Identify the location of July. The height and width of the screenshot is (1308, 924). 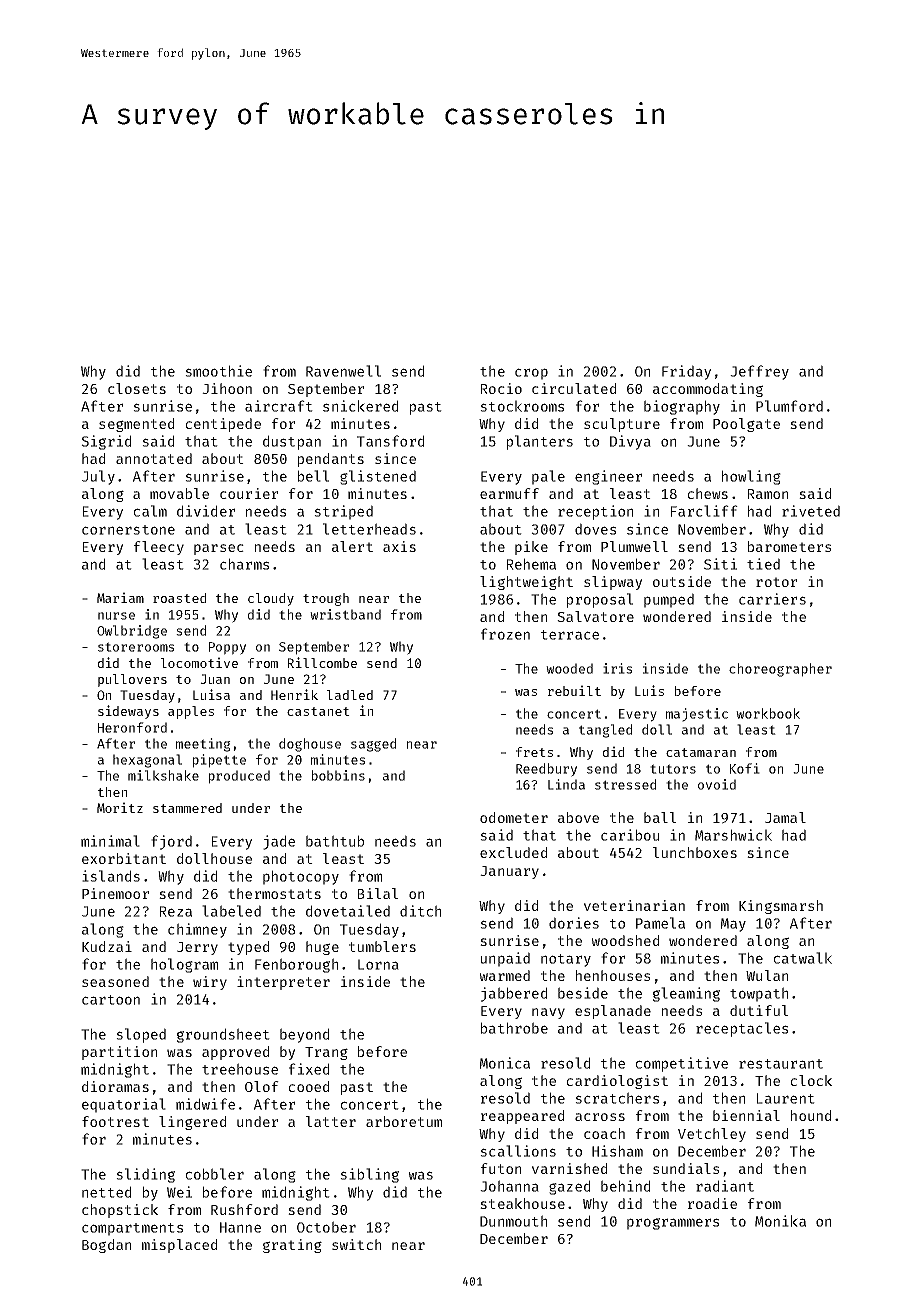
(98, 477).
